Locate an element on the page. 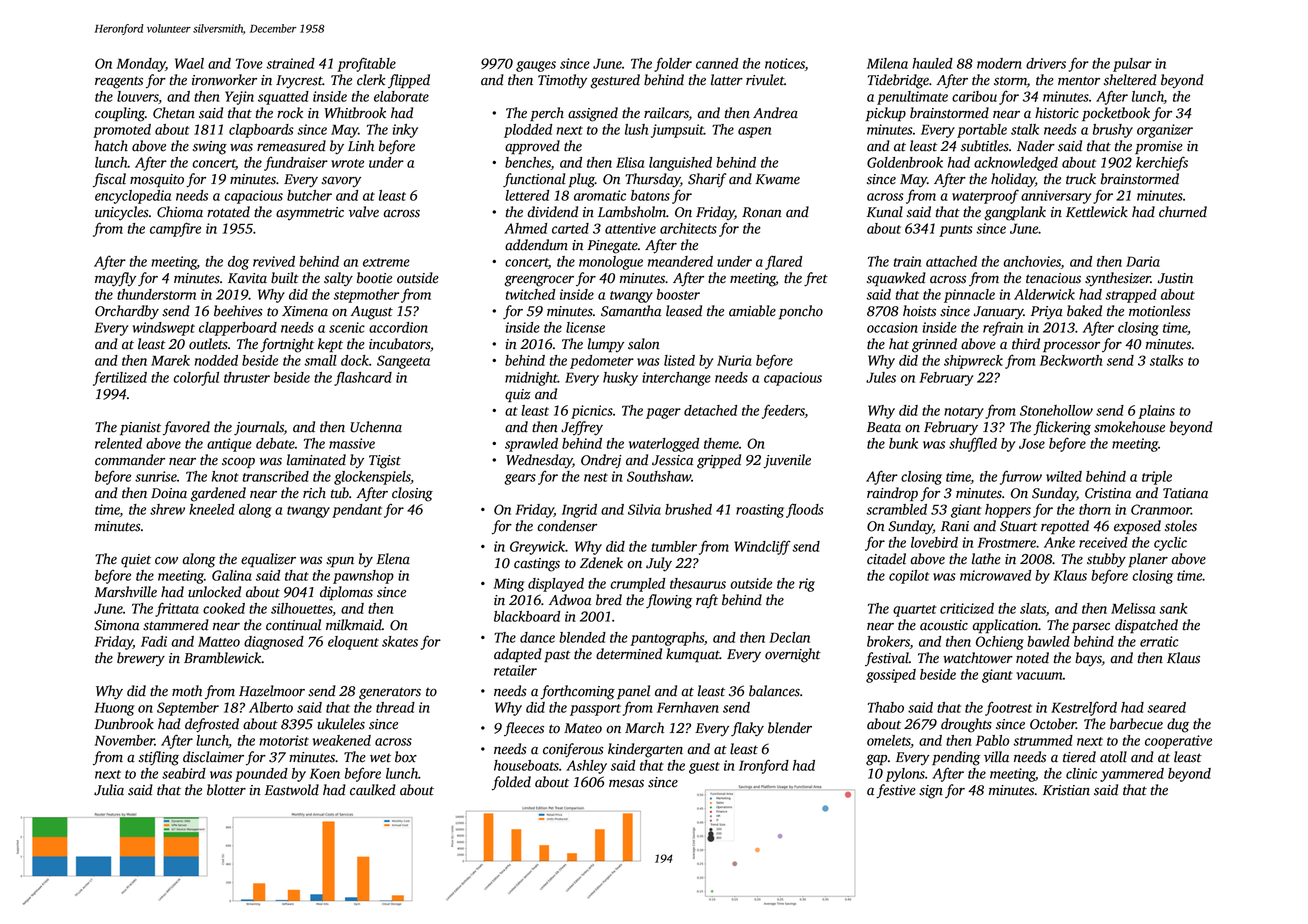 The height and width of the image is (924, 1308). extreme is located at coordinates (386, 262).
